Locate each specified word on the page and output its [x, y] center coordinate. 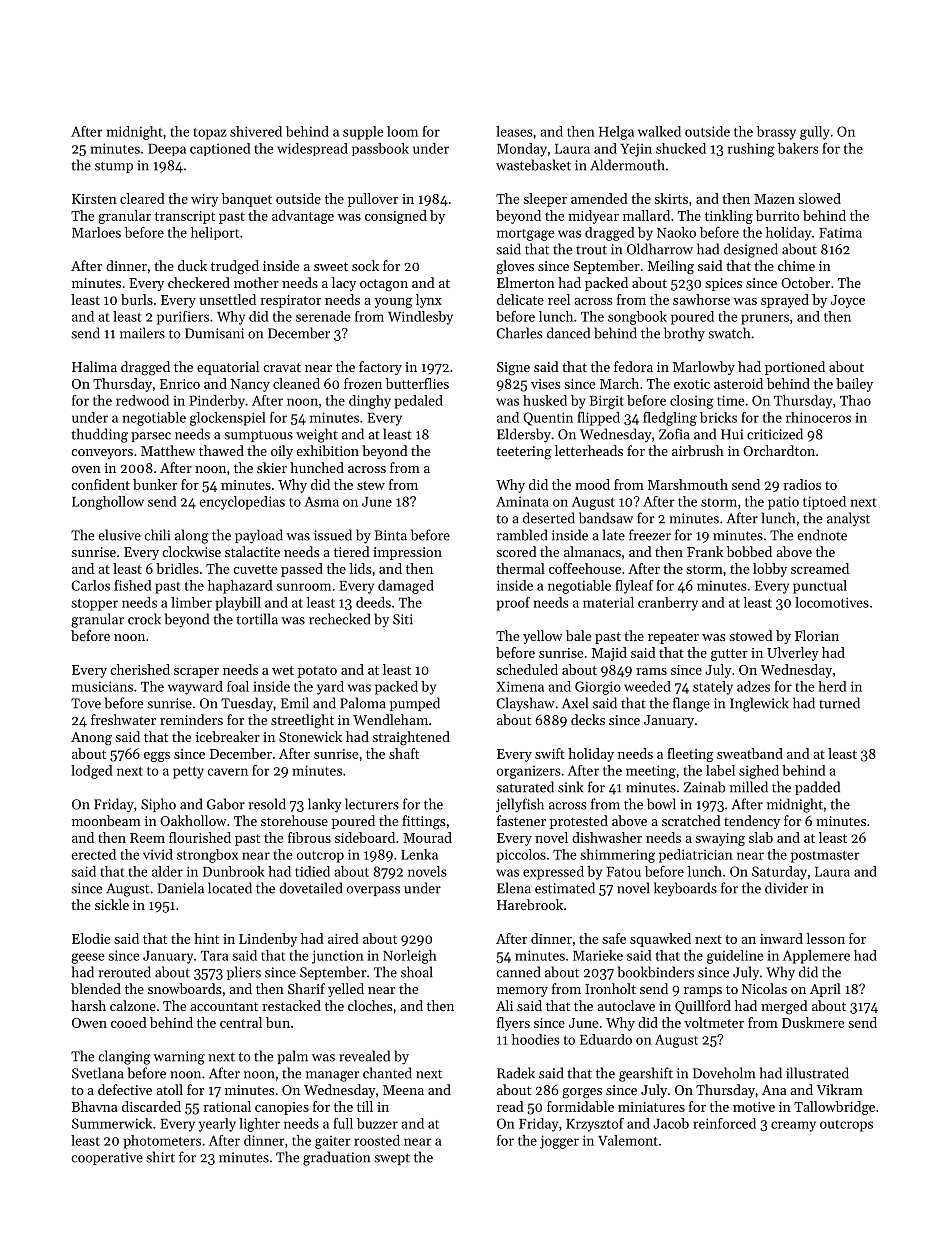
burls [137, 299]
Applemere [816, 957]
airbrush [698, 450]
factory [380, 368]
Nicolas [764, 988]
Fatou [624, 872]
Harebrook [530, 904]
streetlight [302, 721]
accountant [224, 1006]
